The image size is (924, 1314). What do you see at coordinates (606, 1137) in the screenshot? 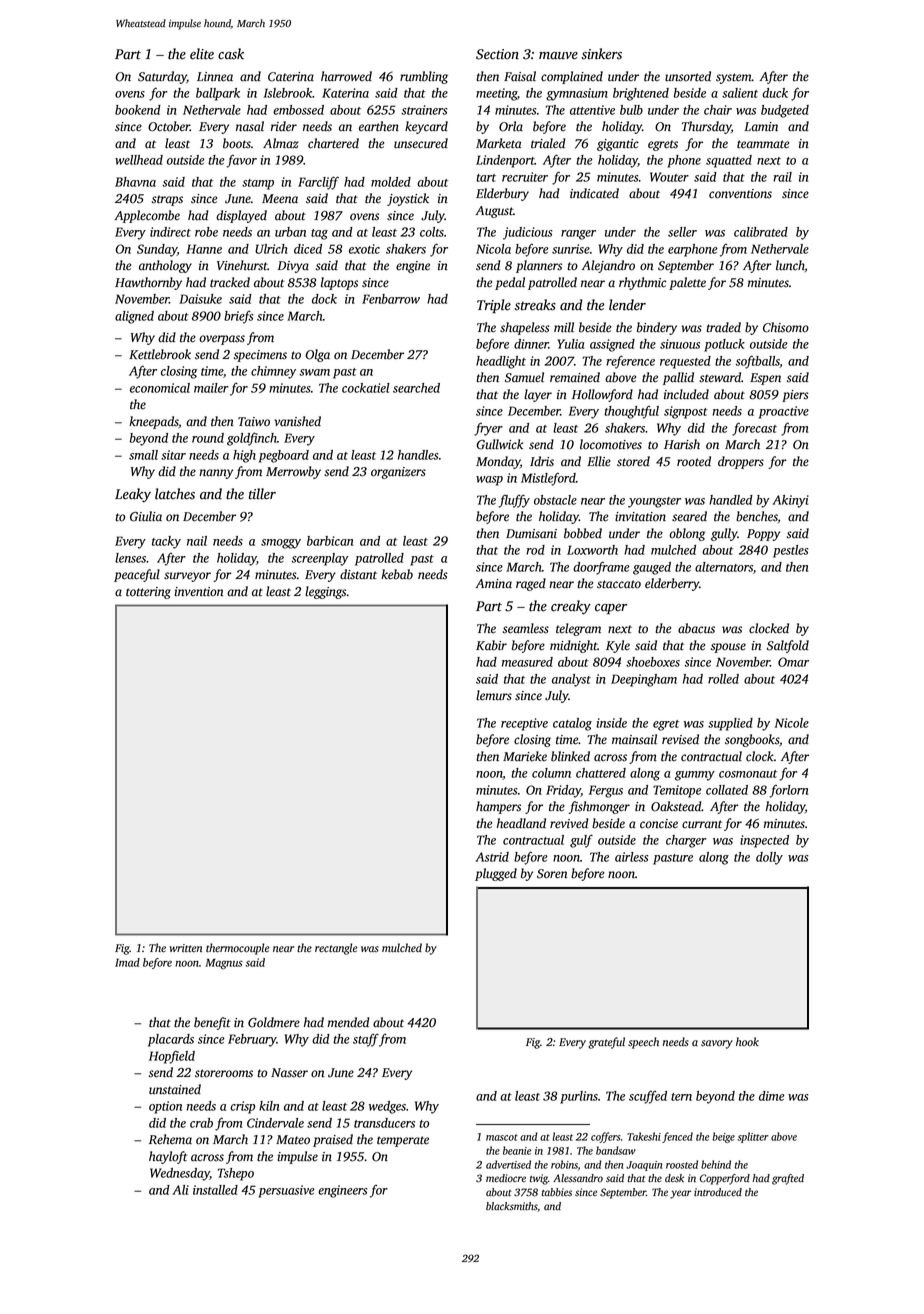
I see `coffers` at bounding box center [606, 1137].
